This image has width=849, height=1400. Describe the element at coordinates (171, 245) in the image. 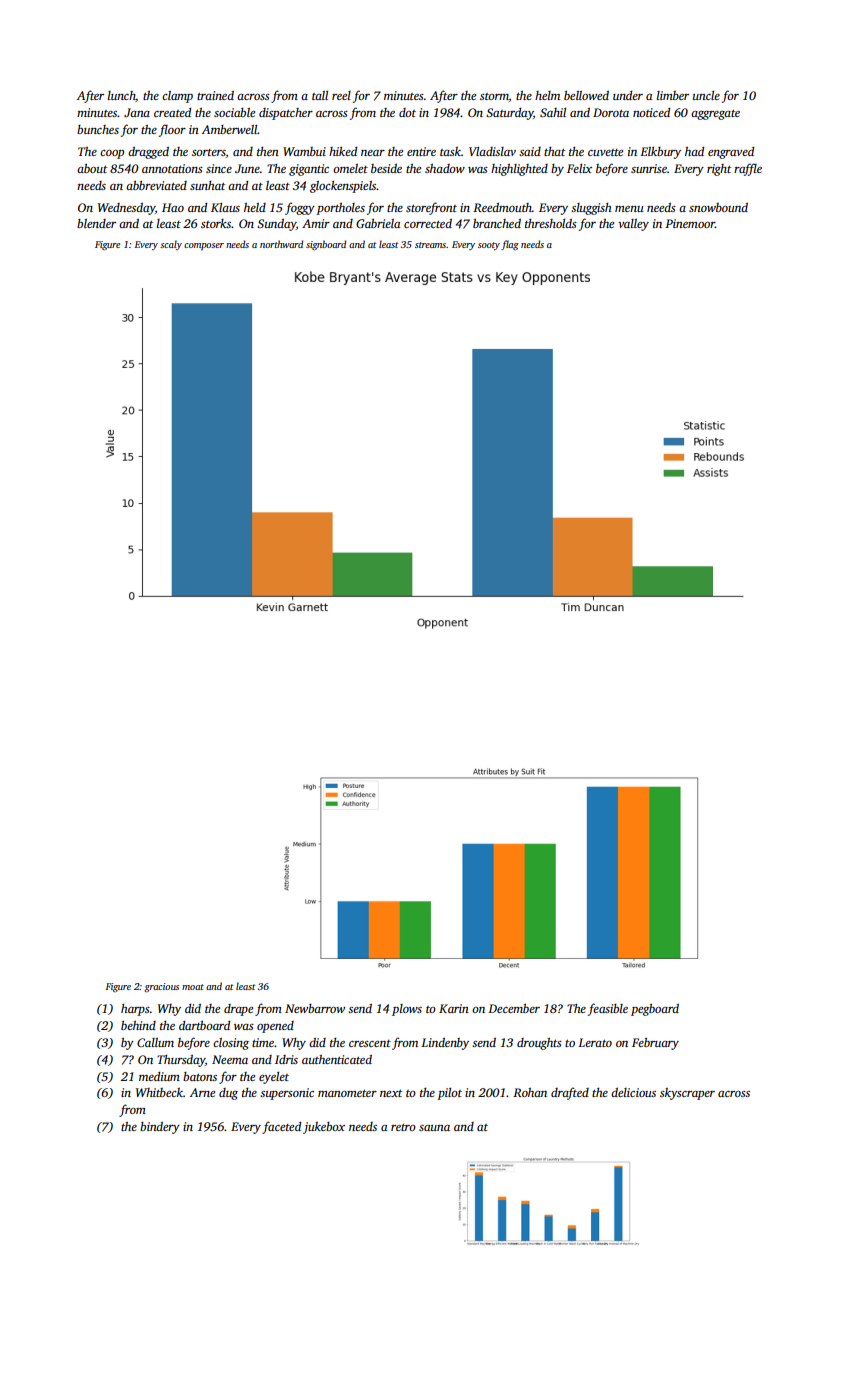

I see `scaly` at that location.
